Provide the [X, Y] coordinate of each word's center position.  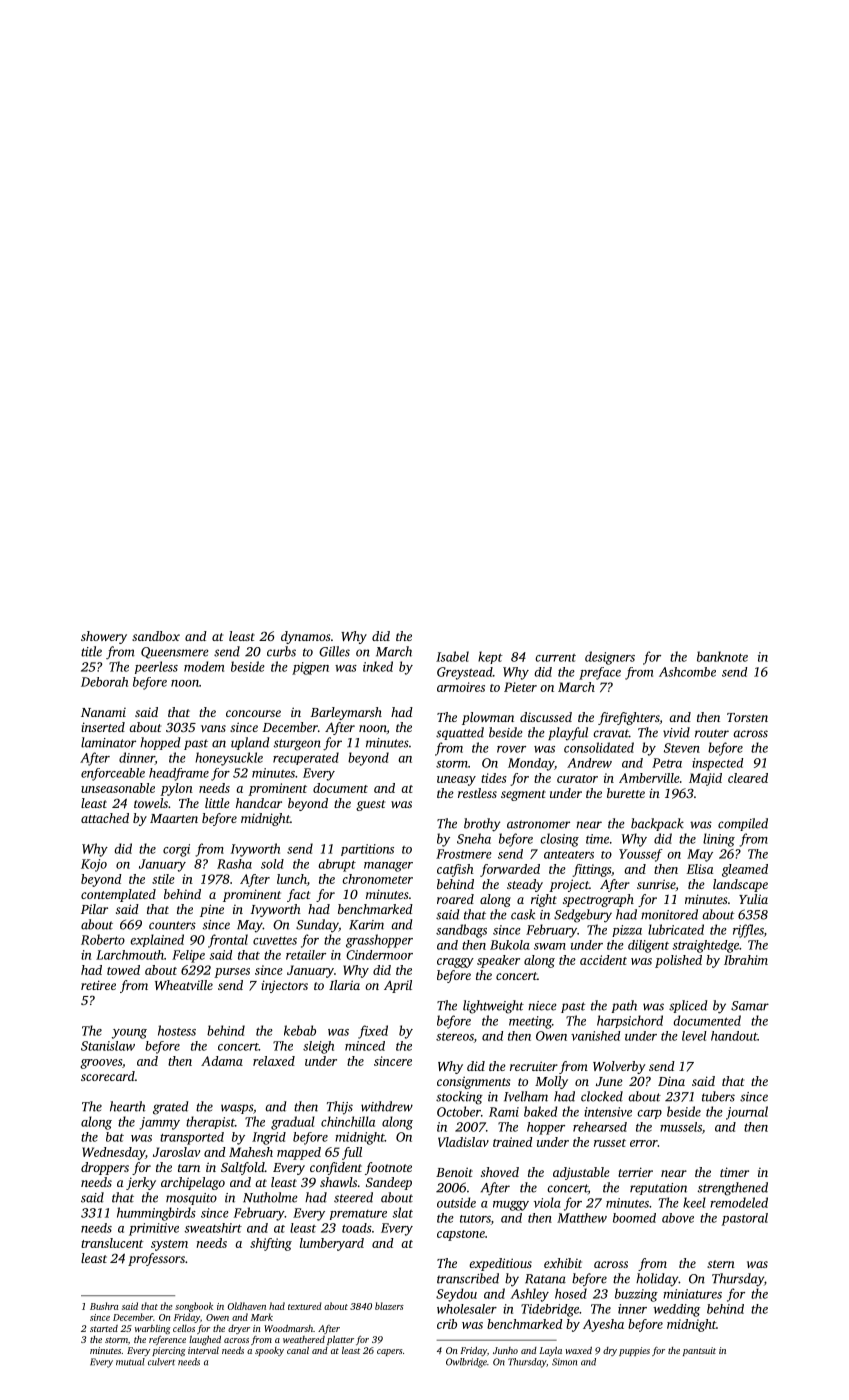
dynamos [306, 637]
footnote [388, 1168]
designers [610, 658]
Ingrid [269, 1138]
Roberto [103, 939]
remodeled [739, 1202]
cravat [611, 733]
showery [104, 637]
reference [167, 1340]
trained [513, 1142]
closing [559, 840]
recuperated [306, 758]
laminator [108, 742]
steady [525, 885]
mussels [681, 1127]
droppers [105, 1168]
